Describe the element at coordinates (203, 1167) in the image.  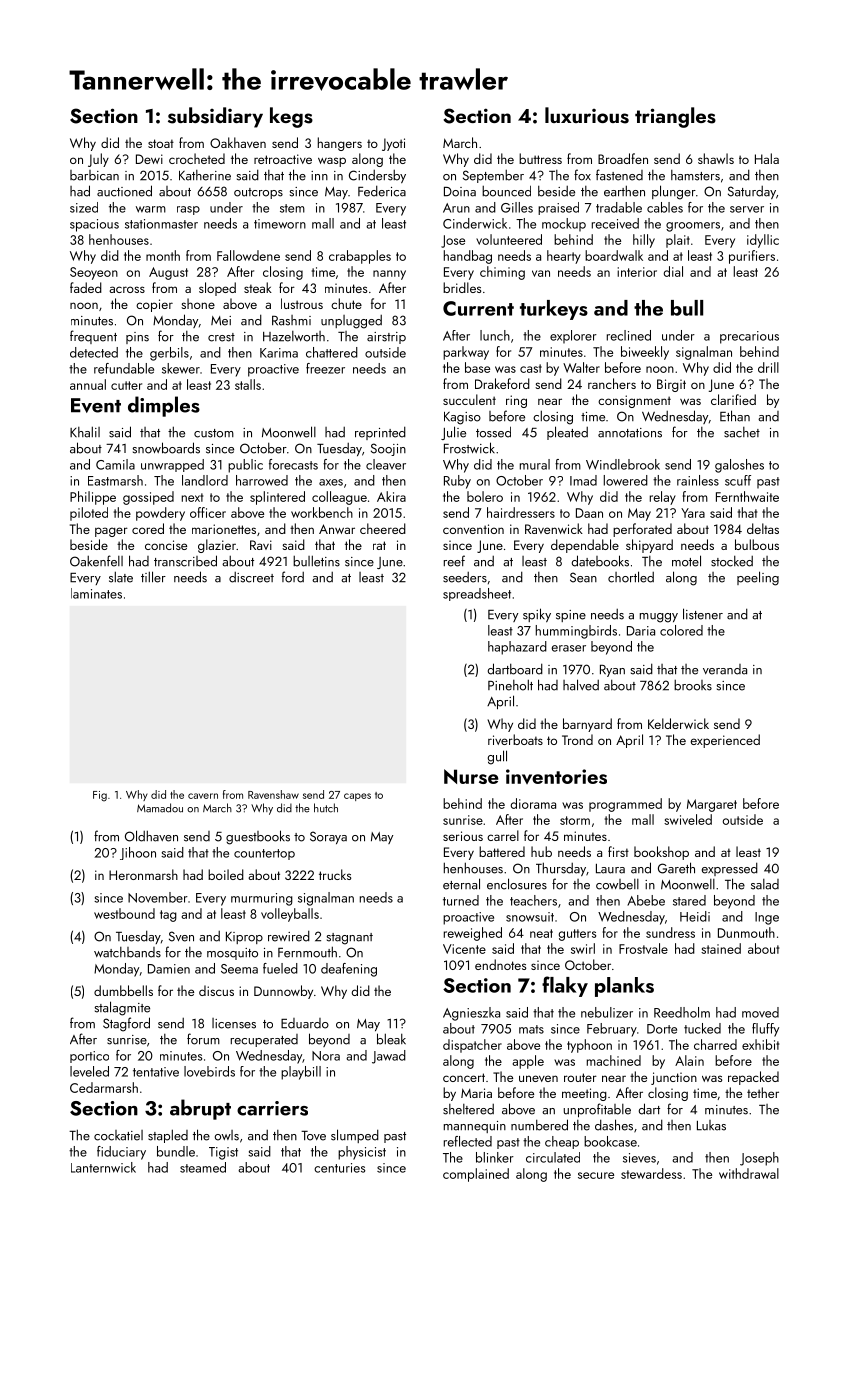
I see `steamed` at that location.
